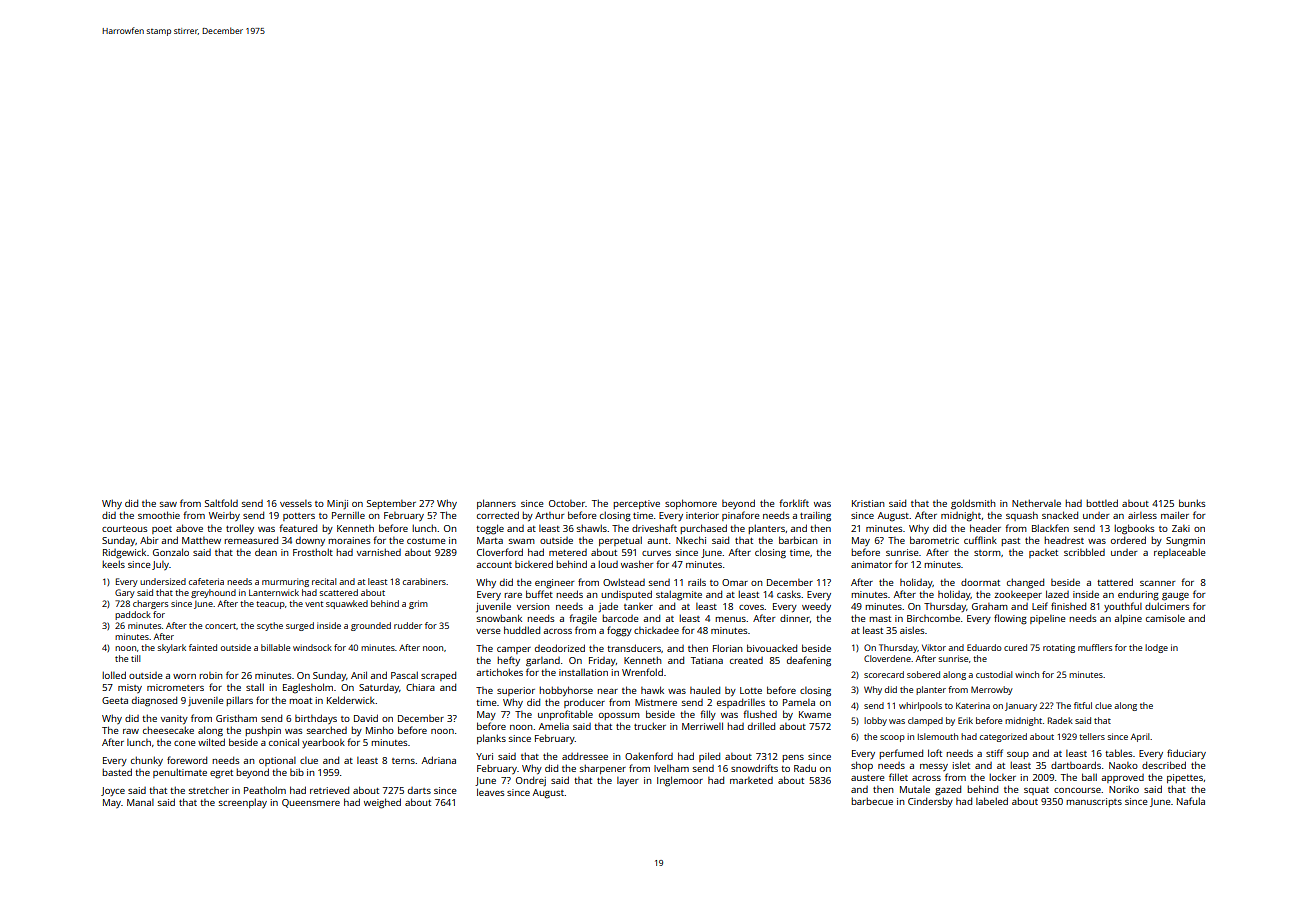  I want to click on Manal, so click(140, 802).
